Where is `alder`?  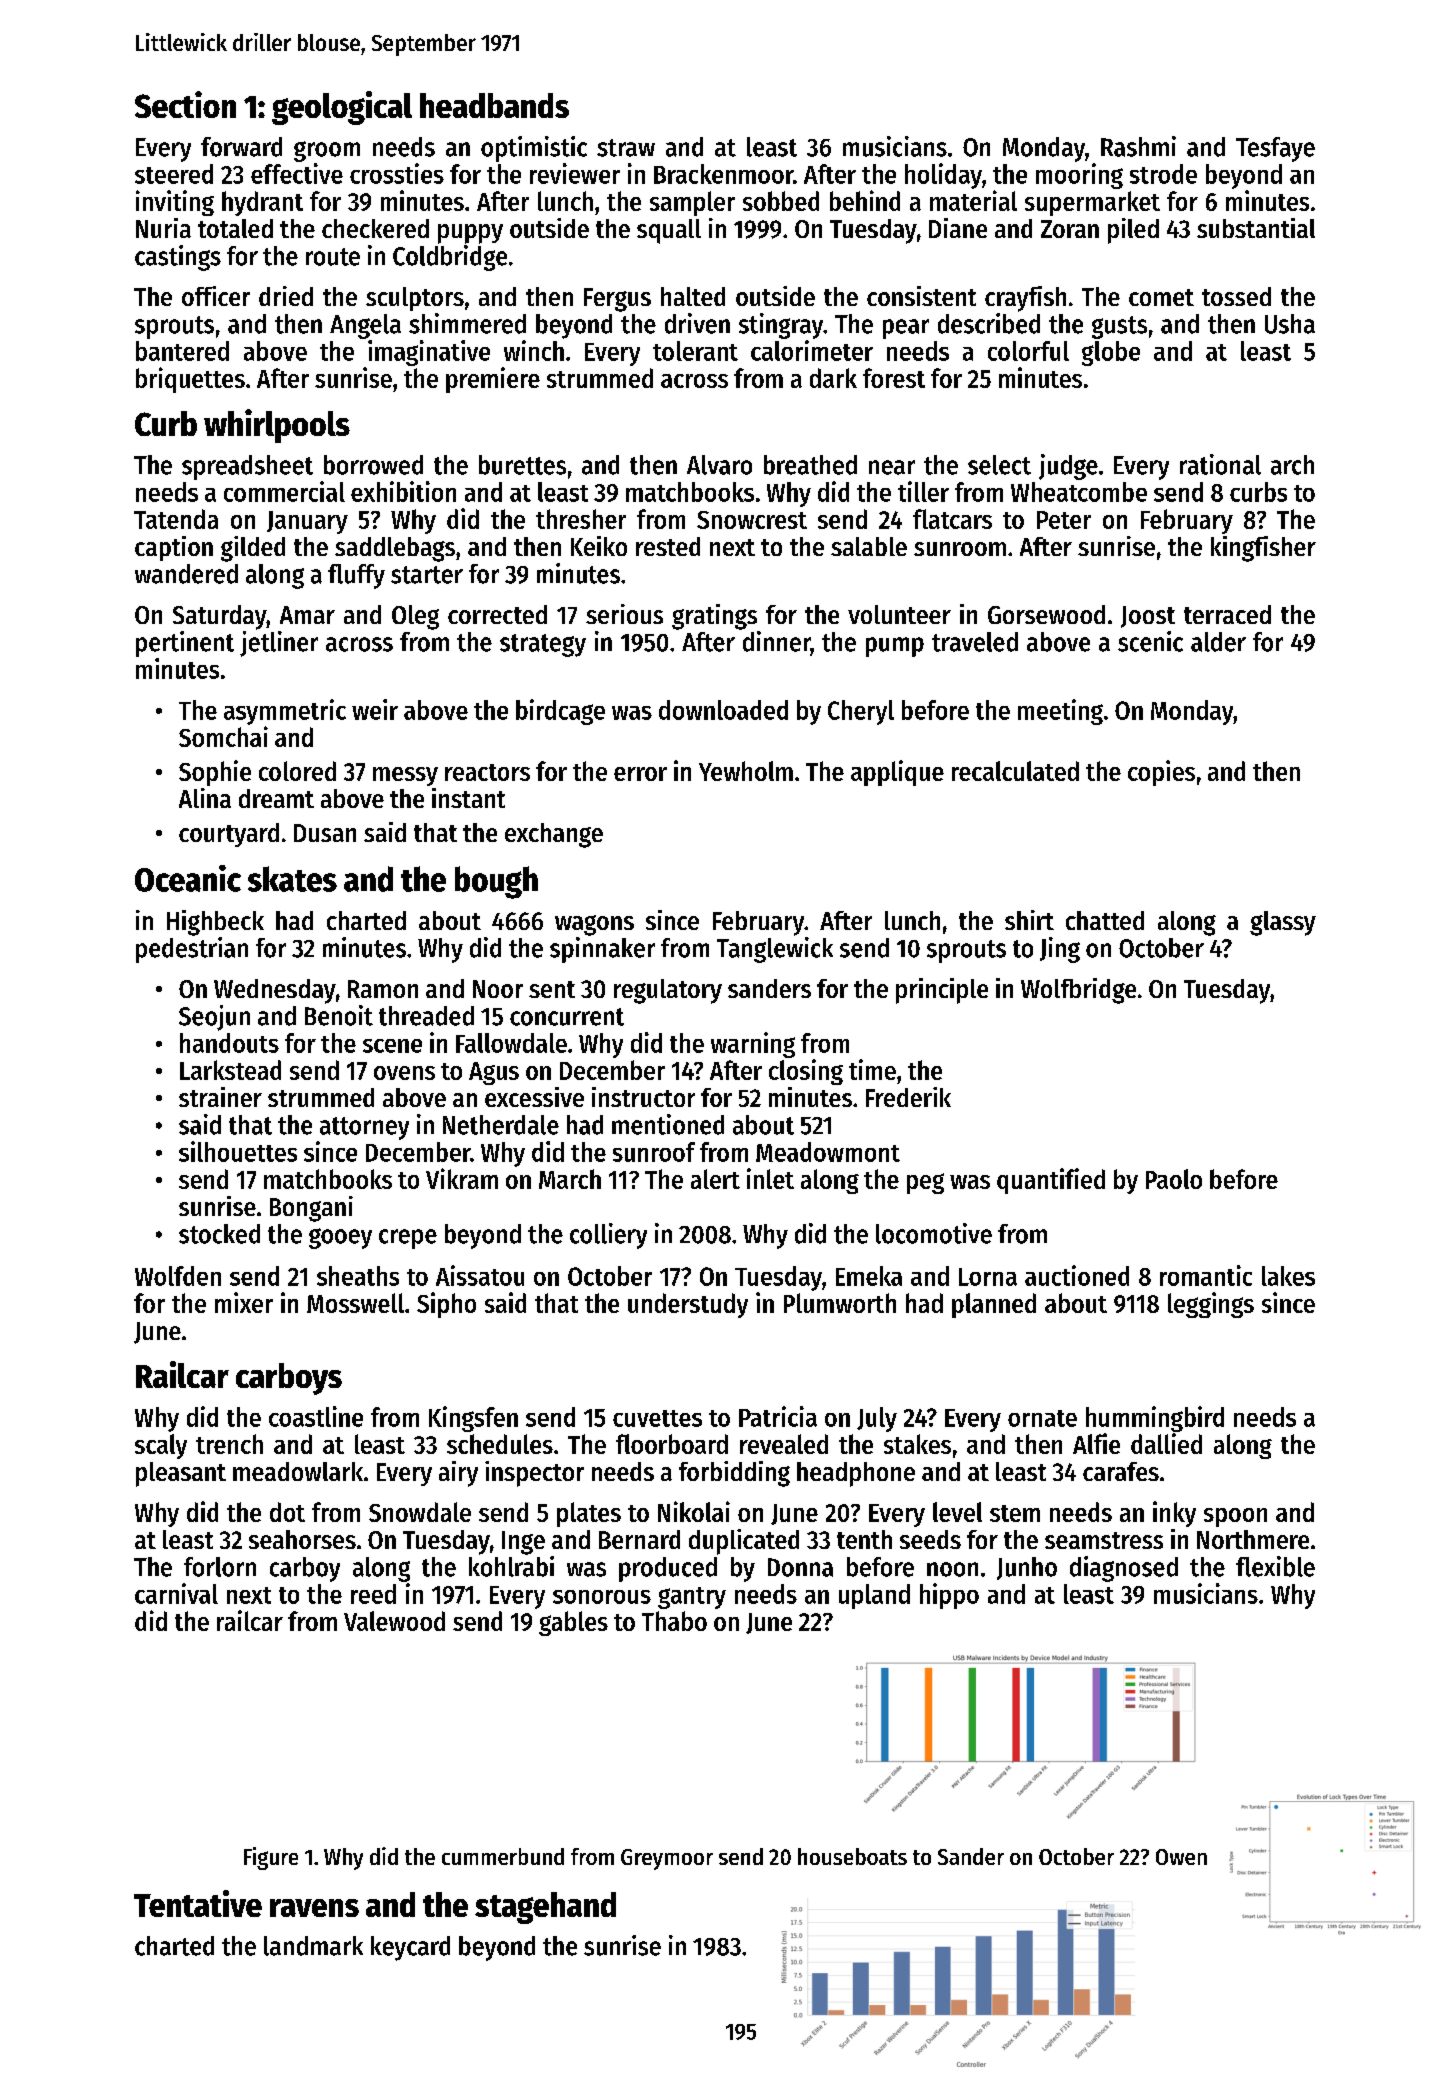 alder is located at coordinates (1218, 642).
